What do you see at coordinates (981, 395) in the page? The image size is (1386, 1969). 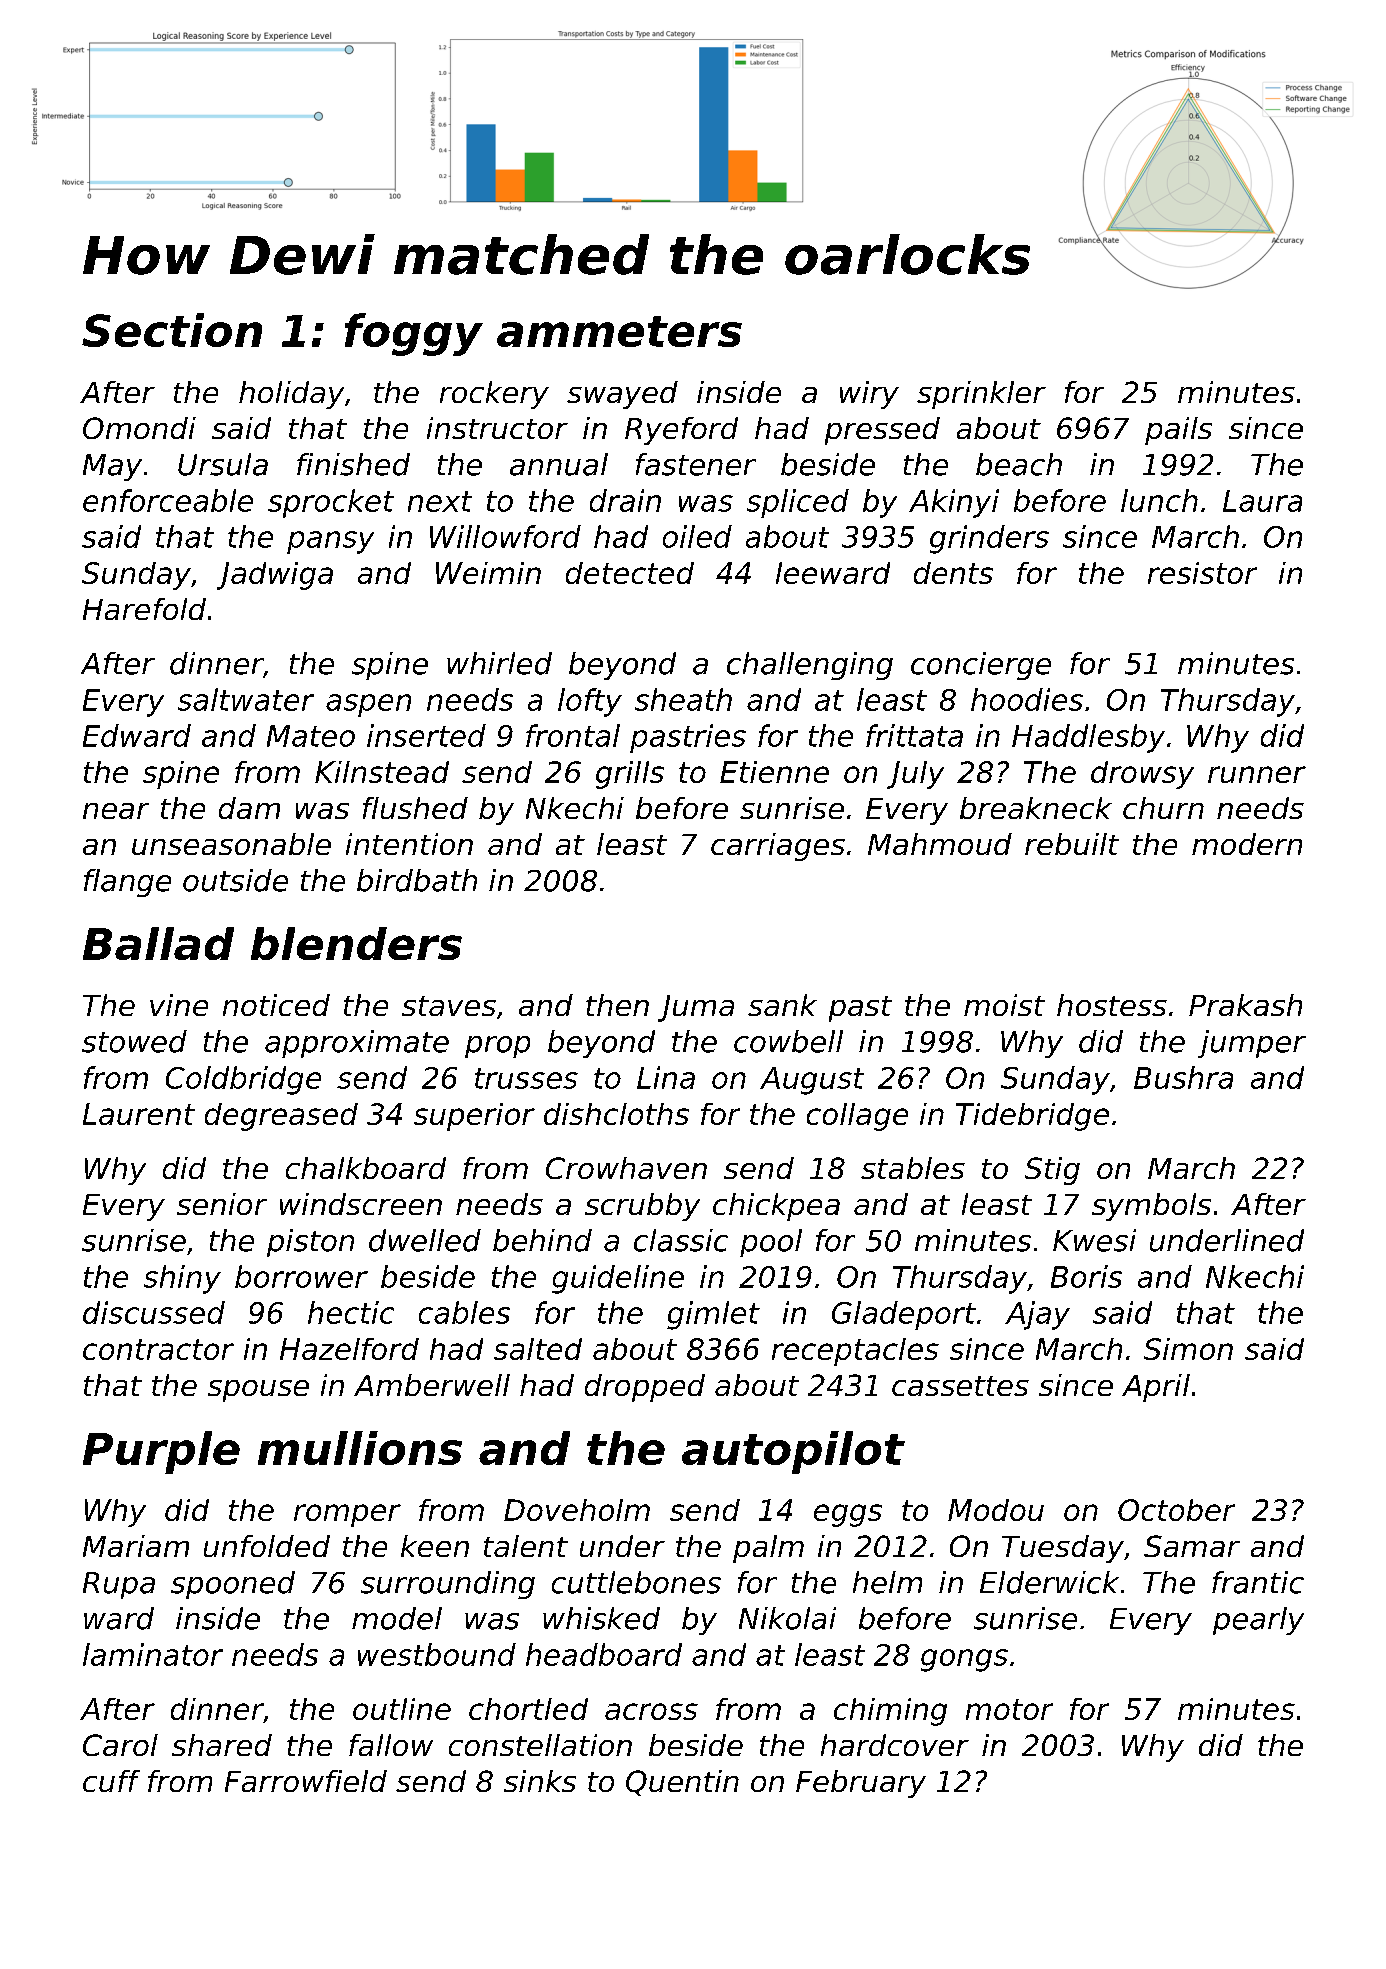 I see `sprinkler` at bounding box center [981, 395].
